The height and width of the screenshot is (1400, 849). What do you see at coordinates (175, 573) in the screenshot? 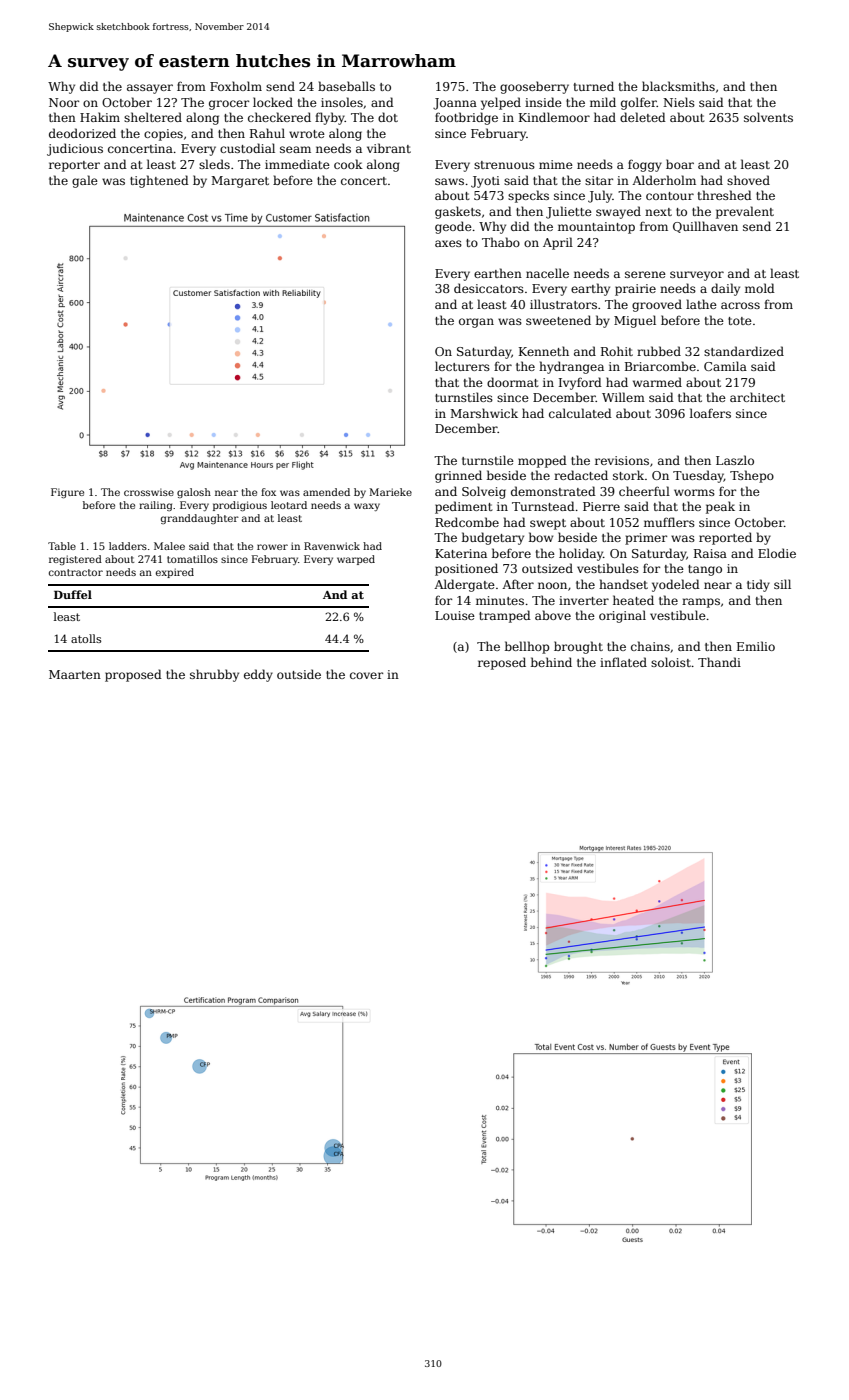
I see `expired` at bounding box center [175, 573].
